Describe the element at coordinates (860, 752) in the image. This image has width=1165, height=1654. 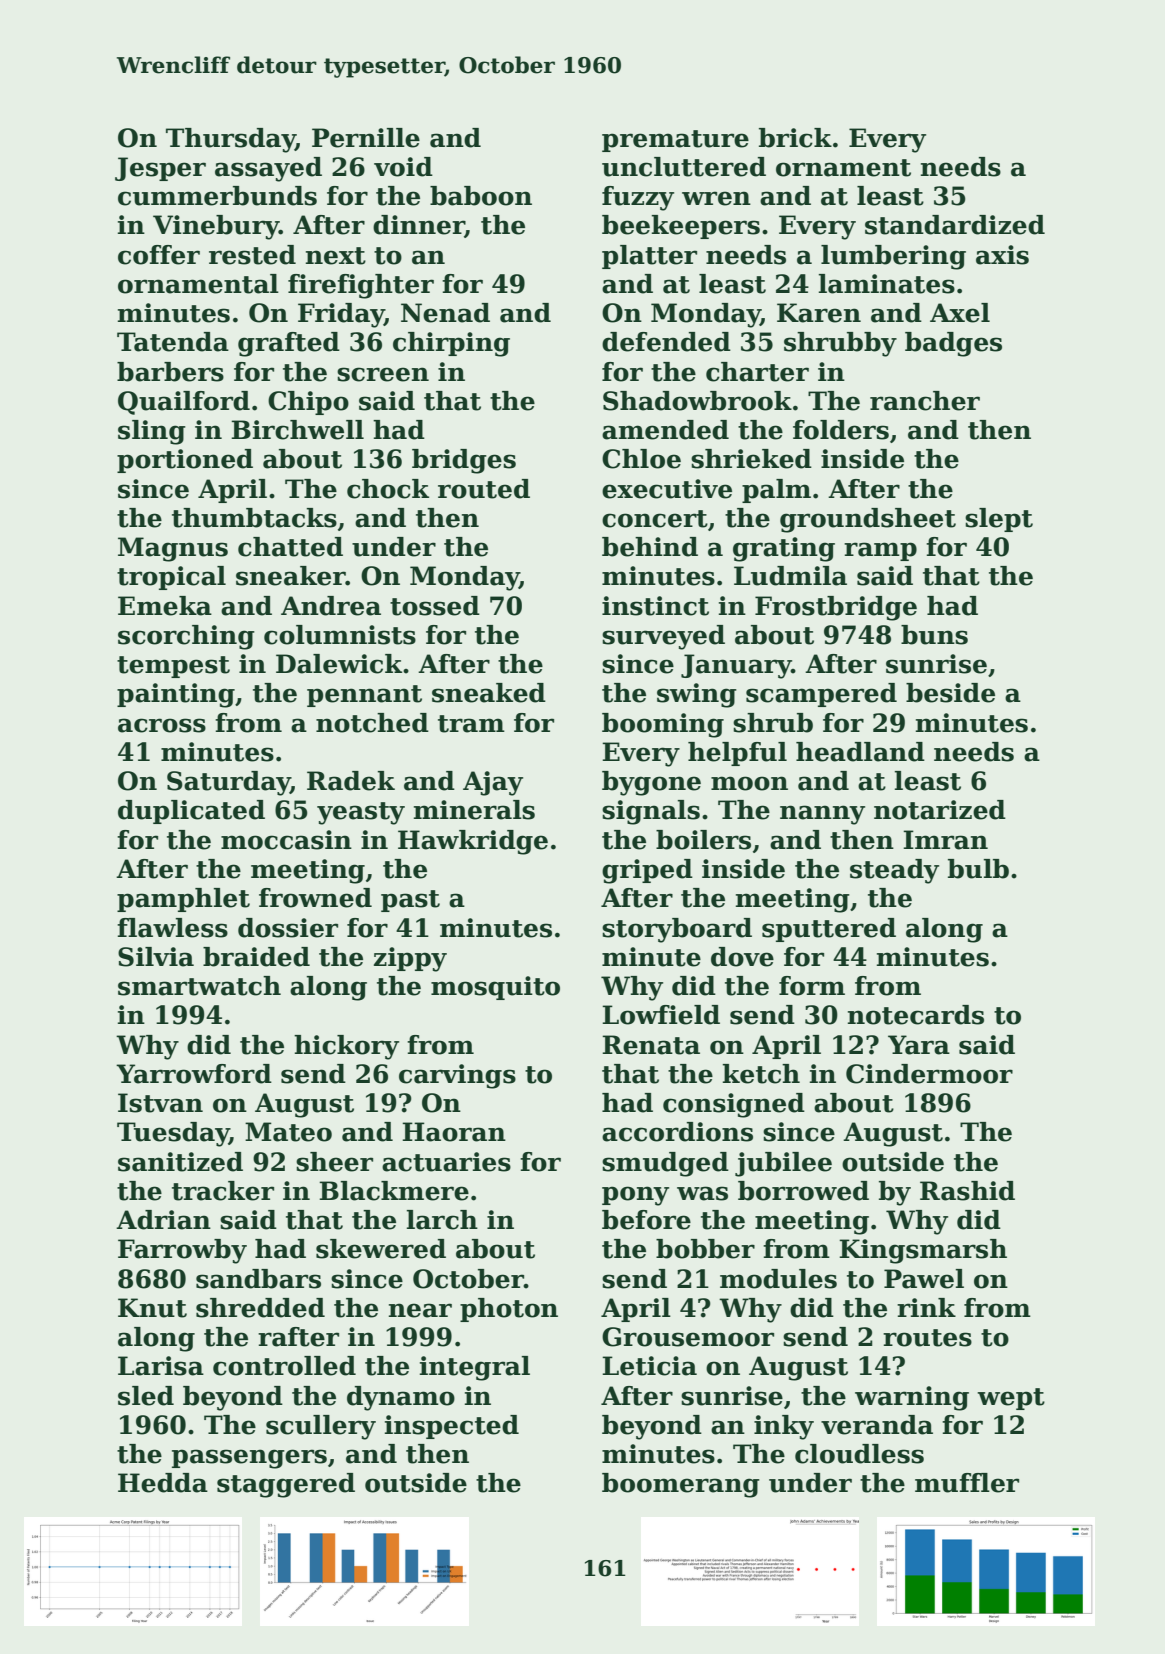
I see `headland` at that location.
